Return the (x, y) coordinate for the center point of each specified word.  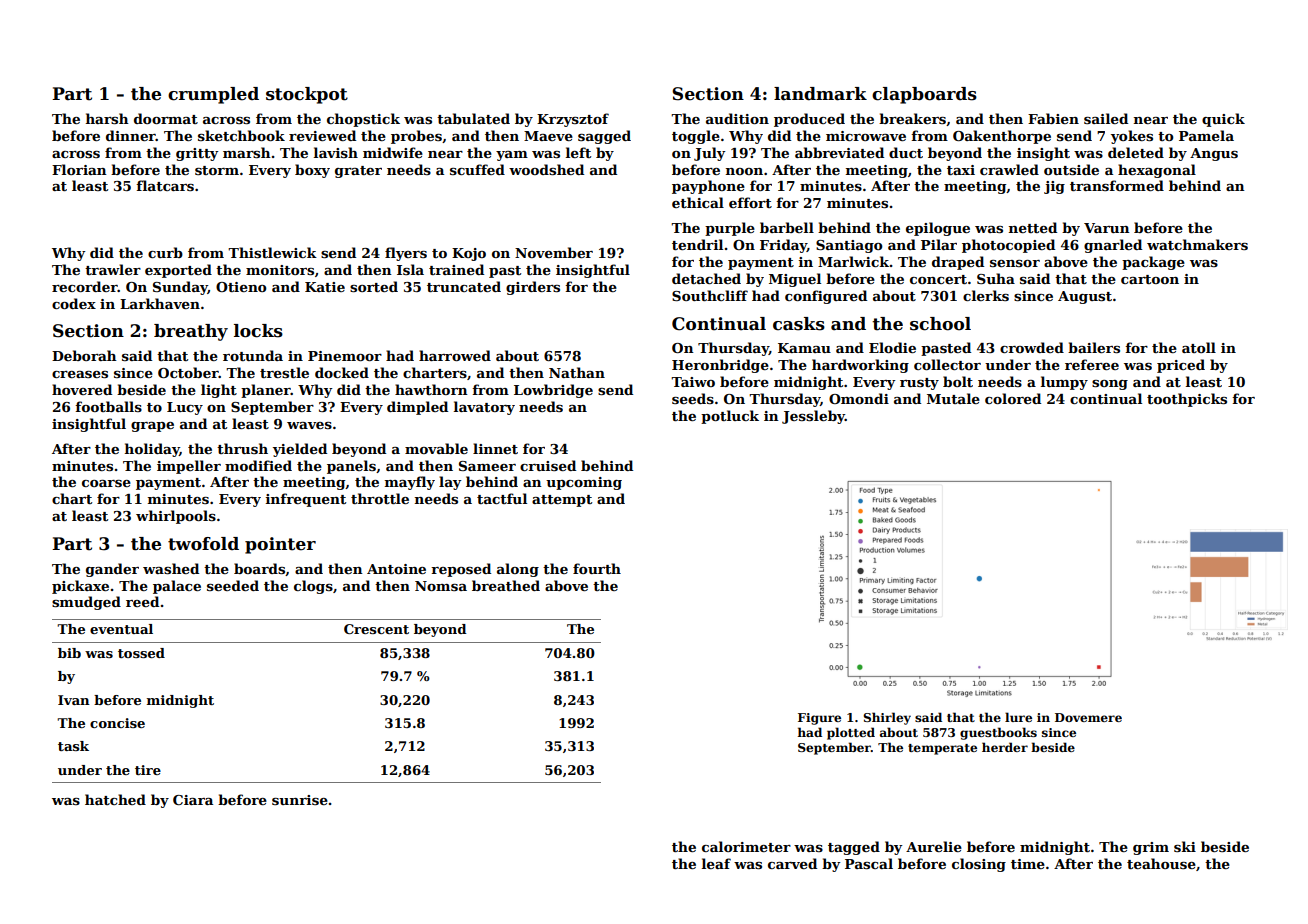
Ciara (193, 800)
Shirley (887, 718)
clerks (986, 295)
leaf (716, 863)
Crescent (376, 629)
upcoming (584, 483)
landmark (820, 94)
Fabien (1053, 118)
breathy (191, 332)
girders (533, 288)
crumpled (213, 95)
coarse (106, 483)
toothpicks (1187, 400)
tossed (141, 653)
